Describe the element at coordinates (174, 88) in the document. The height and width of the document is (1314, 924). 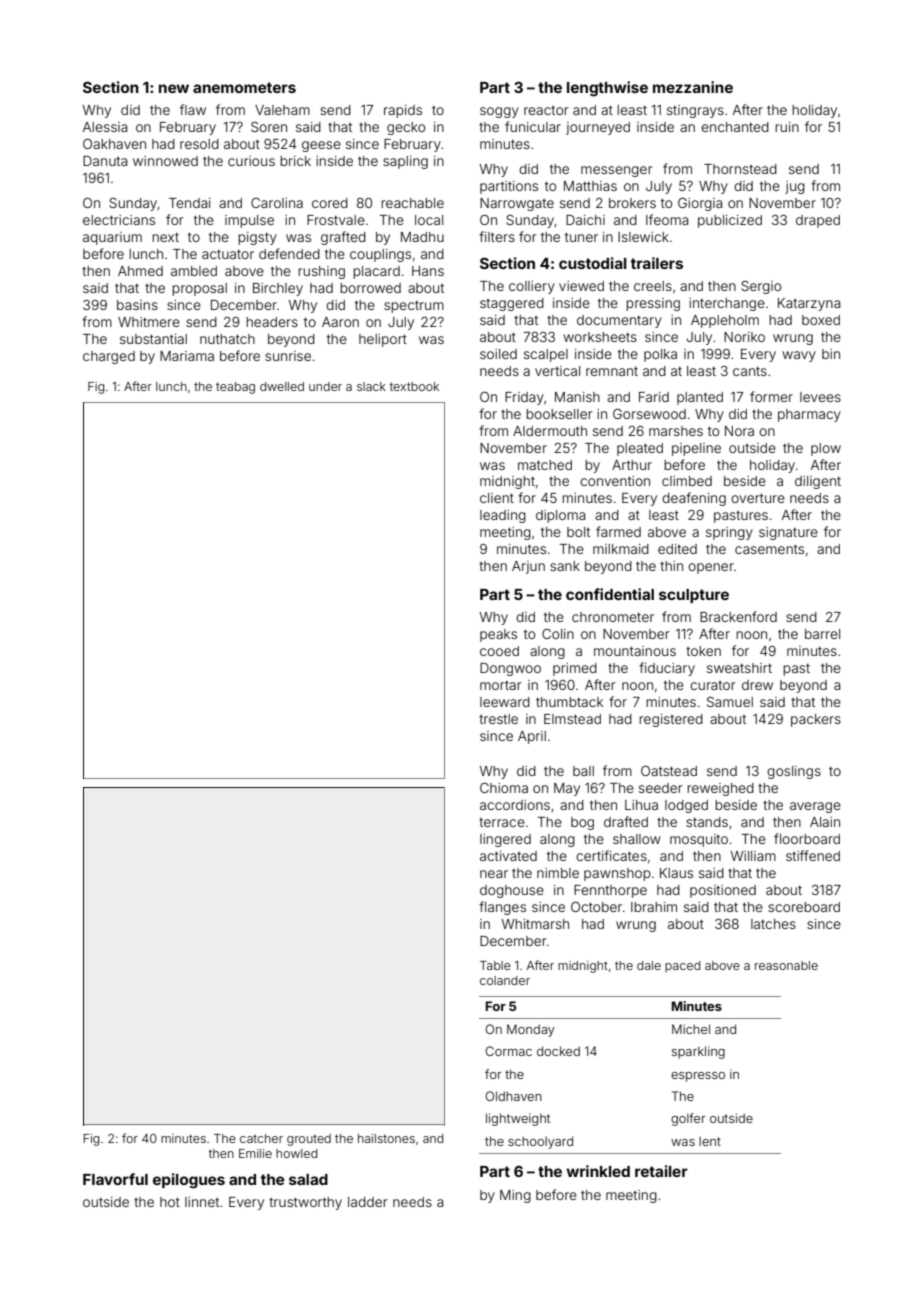
I see `new` at that location.
